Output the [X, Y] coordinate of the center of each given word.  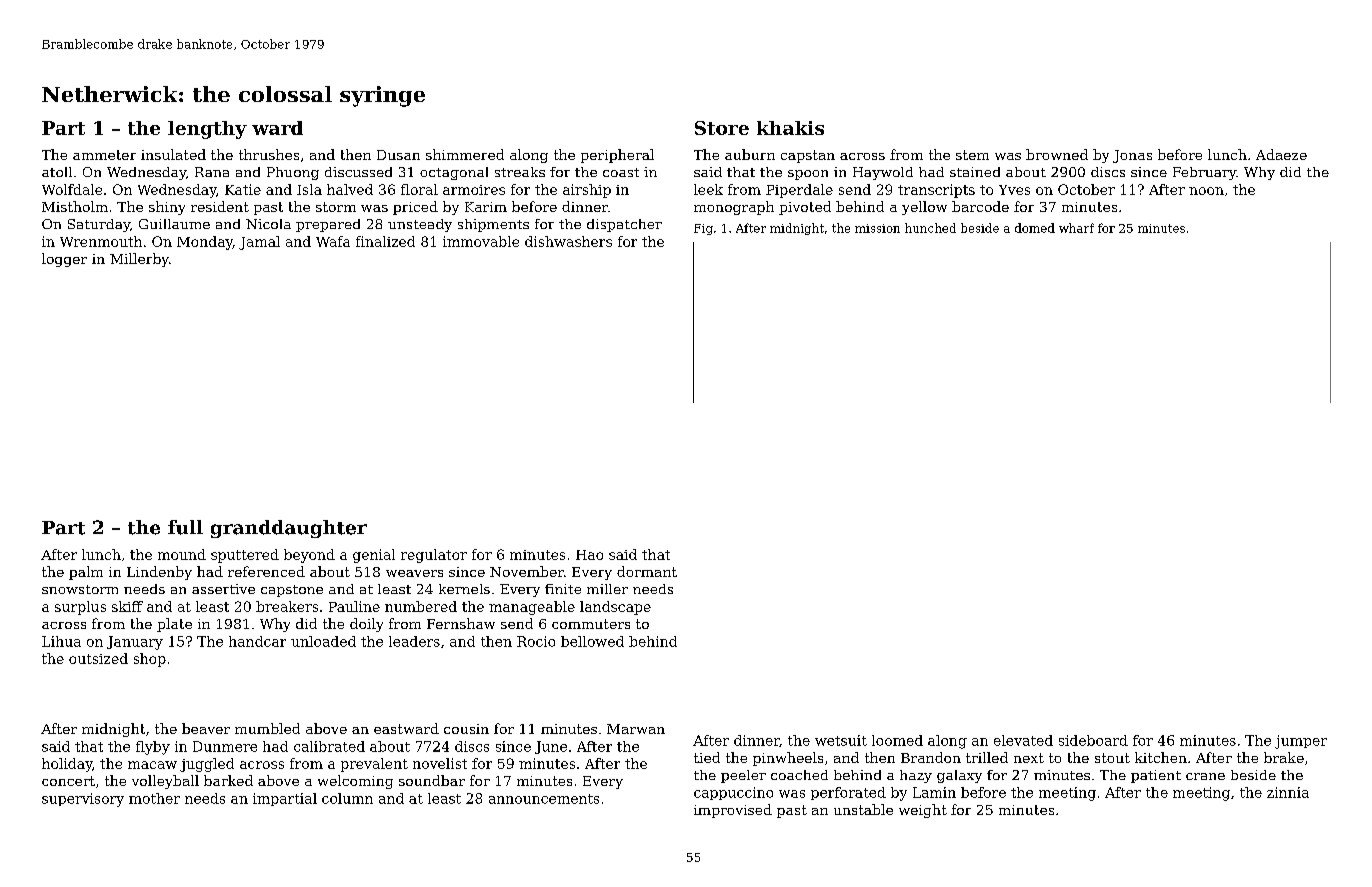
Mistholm [75, 206]
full [185, 527]
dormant [647, 571]
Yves [1014, 190]
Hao [589, 555]
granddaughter [289, 529]
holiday [67, 765]
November [527, 571]
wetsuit [841, 740]
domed [1035, 228]
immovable [481, 241]
